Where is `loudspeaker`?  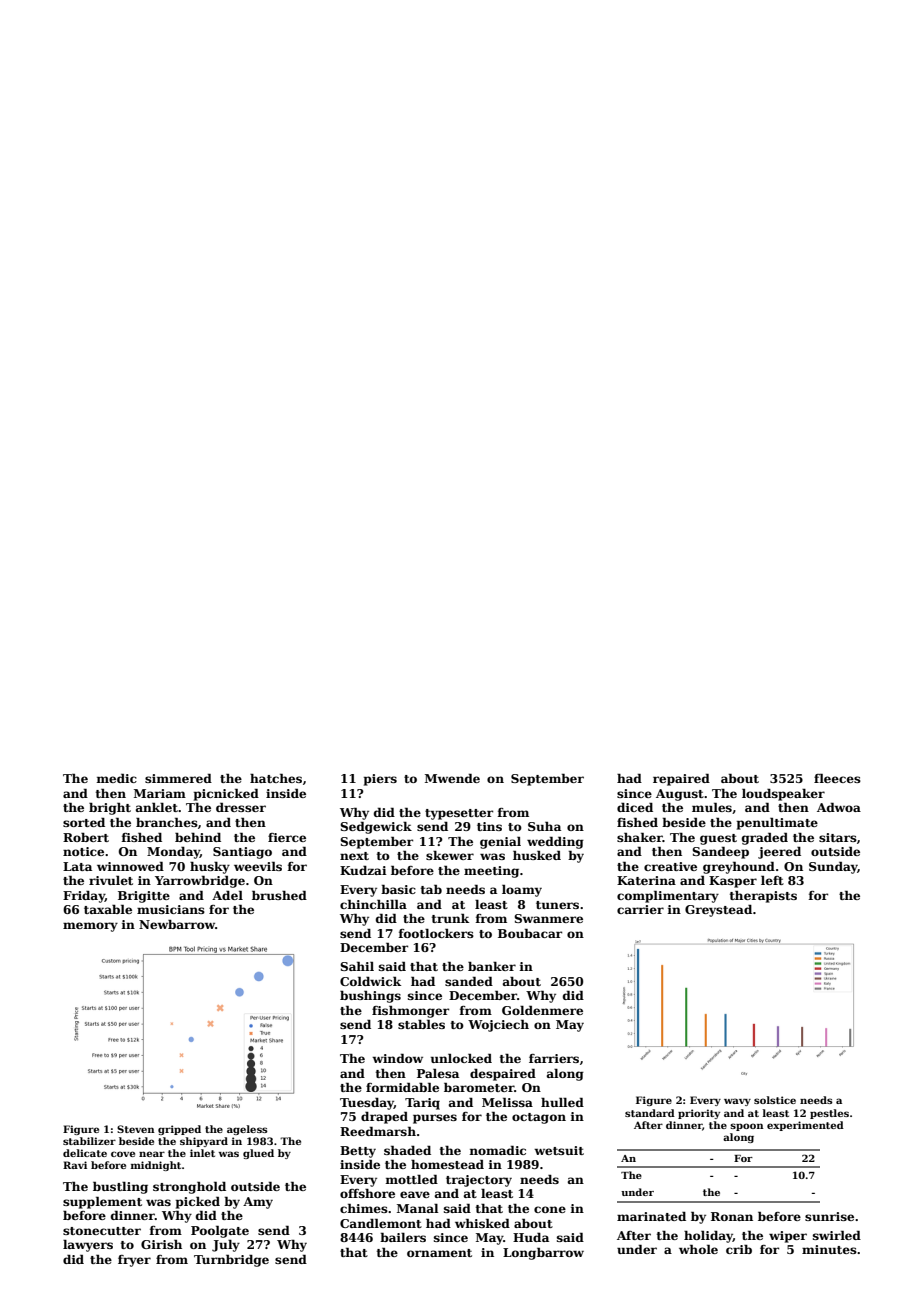
loudspeaker is located at coordinates (783, 794).
